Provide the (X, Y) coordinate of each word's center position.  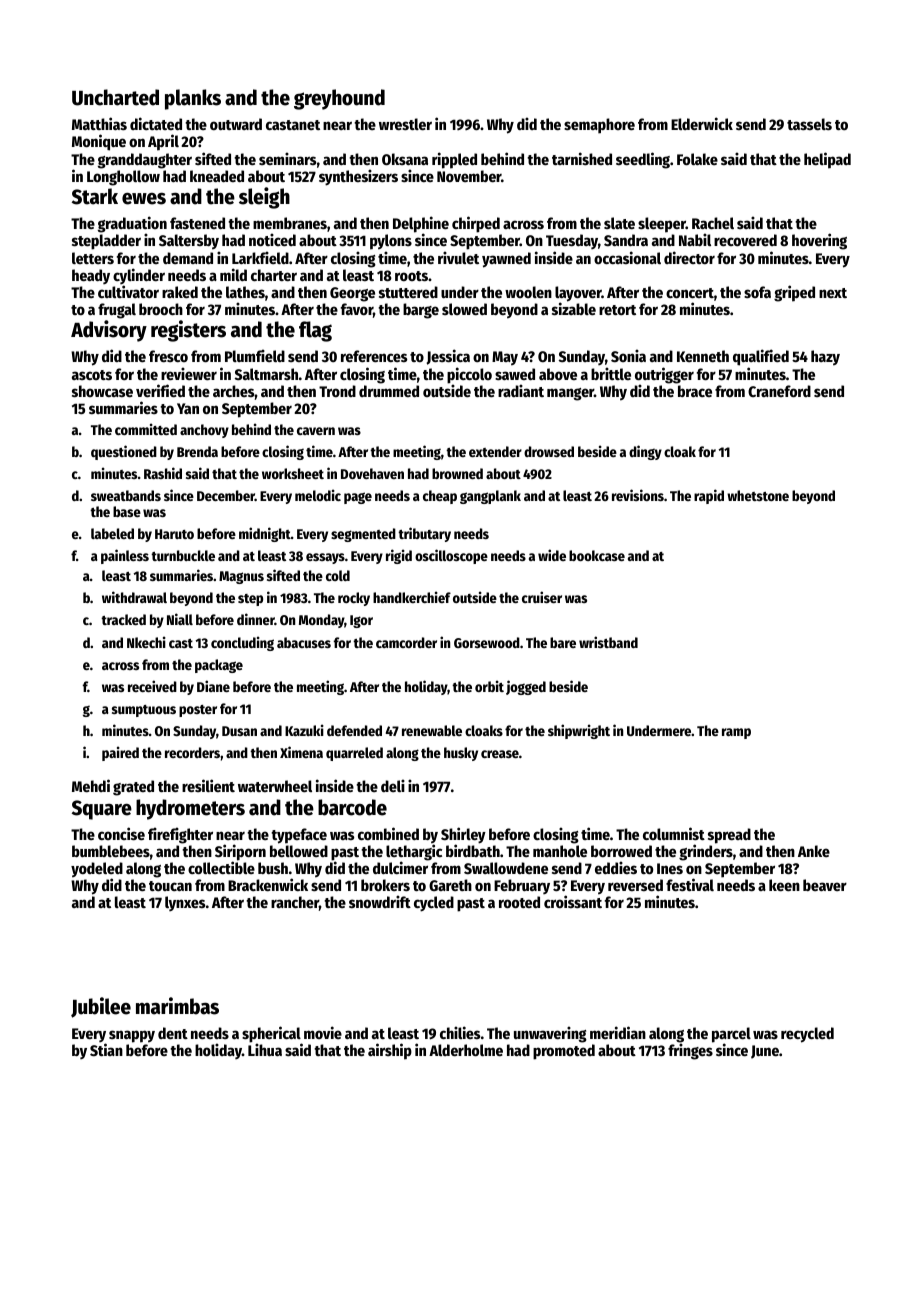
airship (390, 1051)
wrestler (405, 124)
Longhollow (123, 178)
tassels (809, 124)
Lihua (265, 1050)
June (765, 1052)
